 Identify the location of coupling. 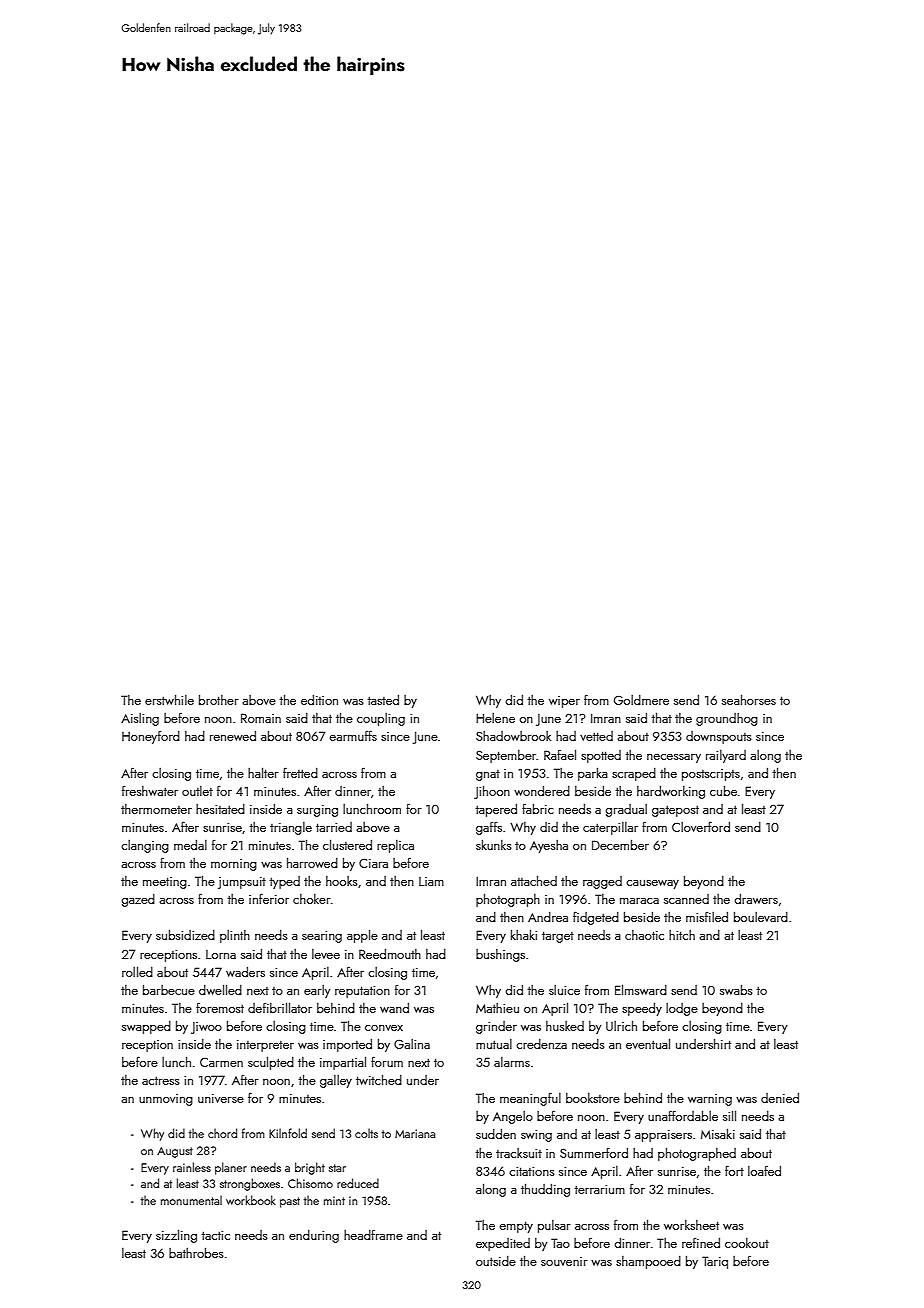
(381, 719).
